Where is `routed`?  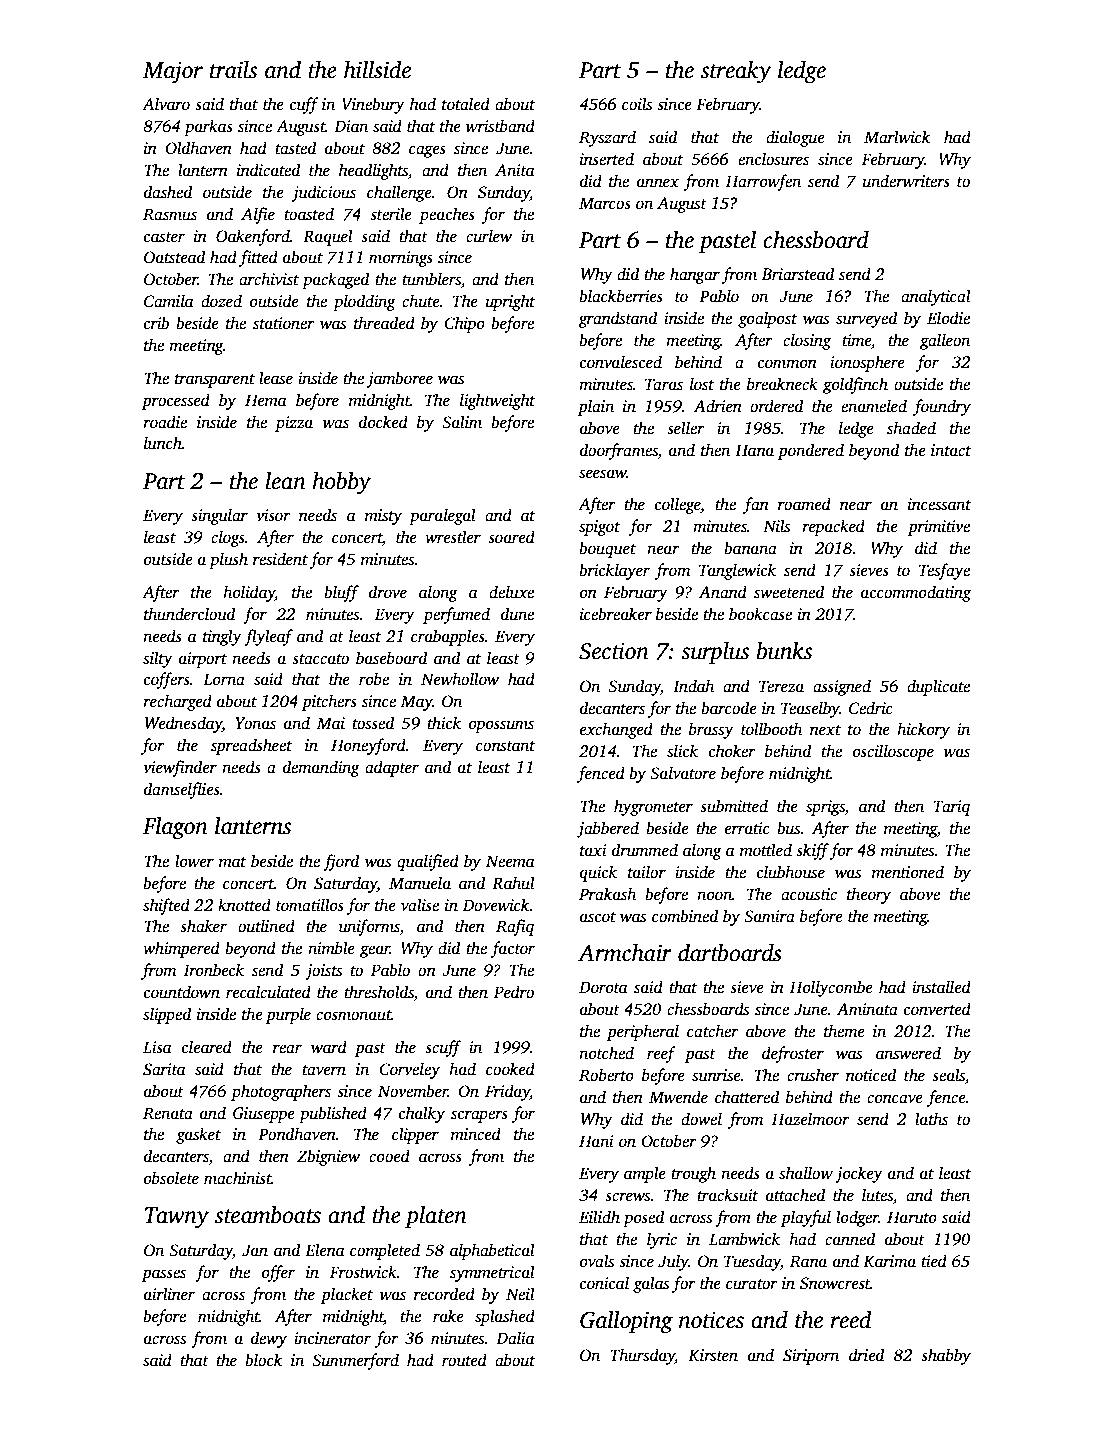 routed is located at coordinates (464, 1360).
